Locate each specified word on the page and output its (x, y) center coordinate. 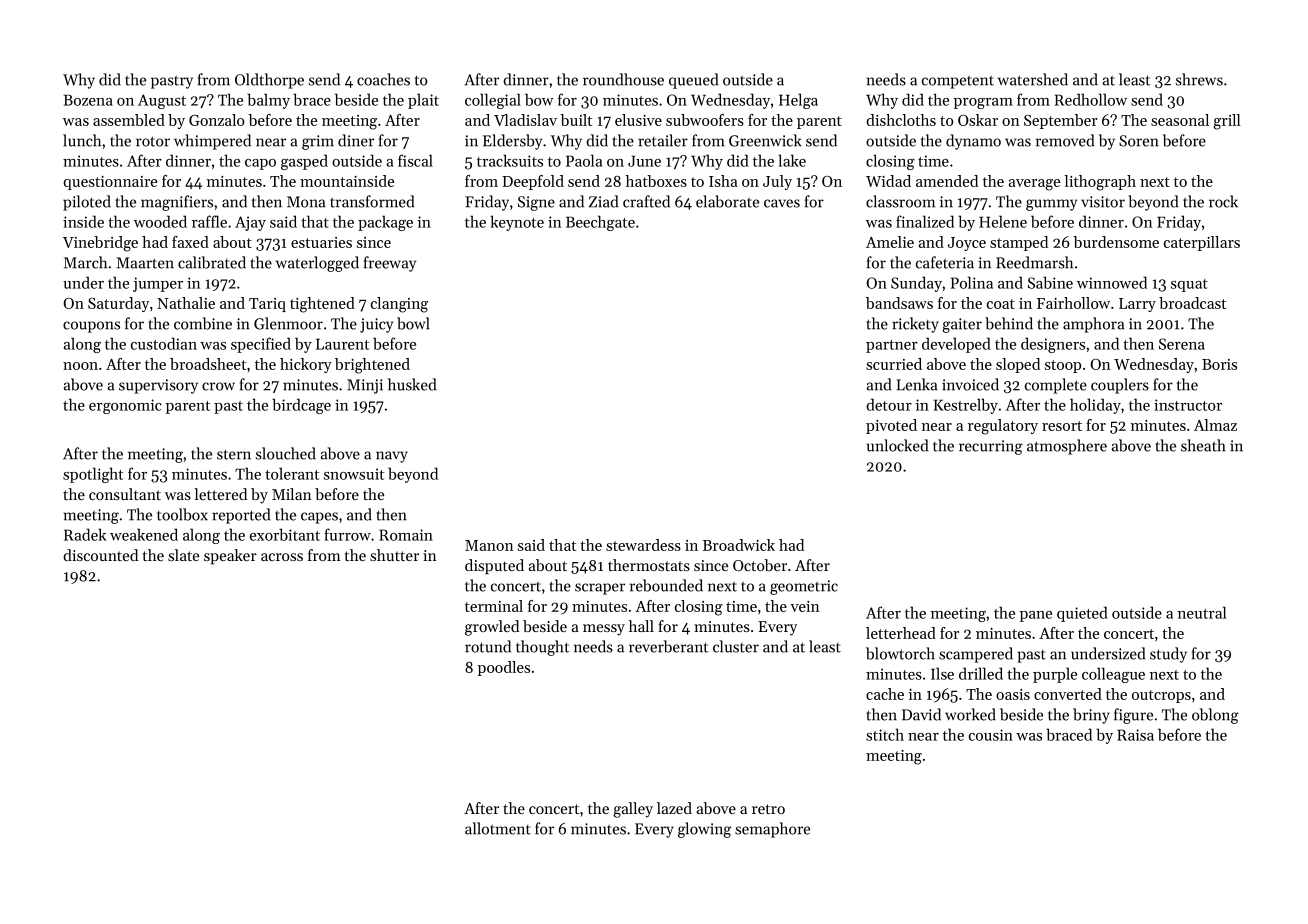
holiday (1095, 406)
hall (641, 626)
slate (183, 555)
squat (1189, 285)
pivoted (891, 426)
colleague (1113, 675)
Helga (798, 101)
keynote (517, 223)
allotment (498, 828)
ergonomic (125, 406)
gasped (304, 162)
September (1061, 121)
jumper (158, 284)
